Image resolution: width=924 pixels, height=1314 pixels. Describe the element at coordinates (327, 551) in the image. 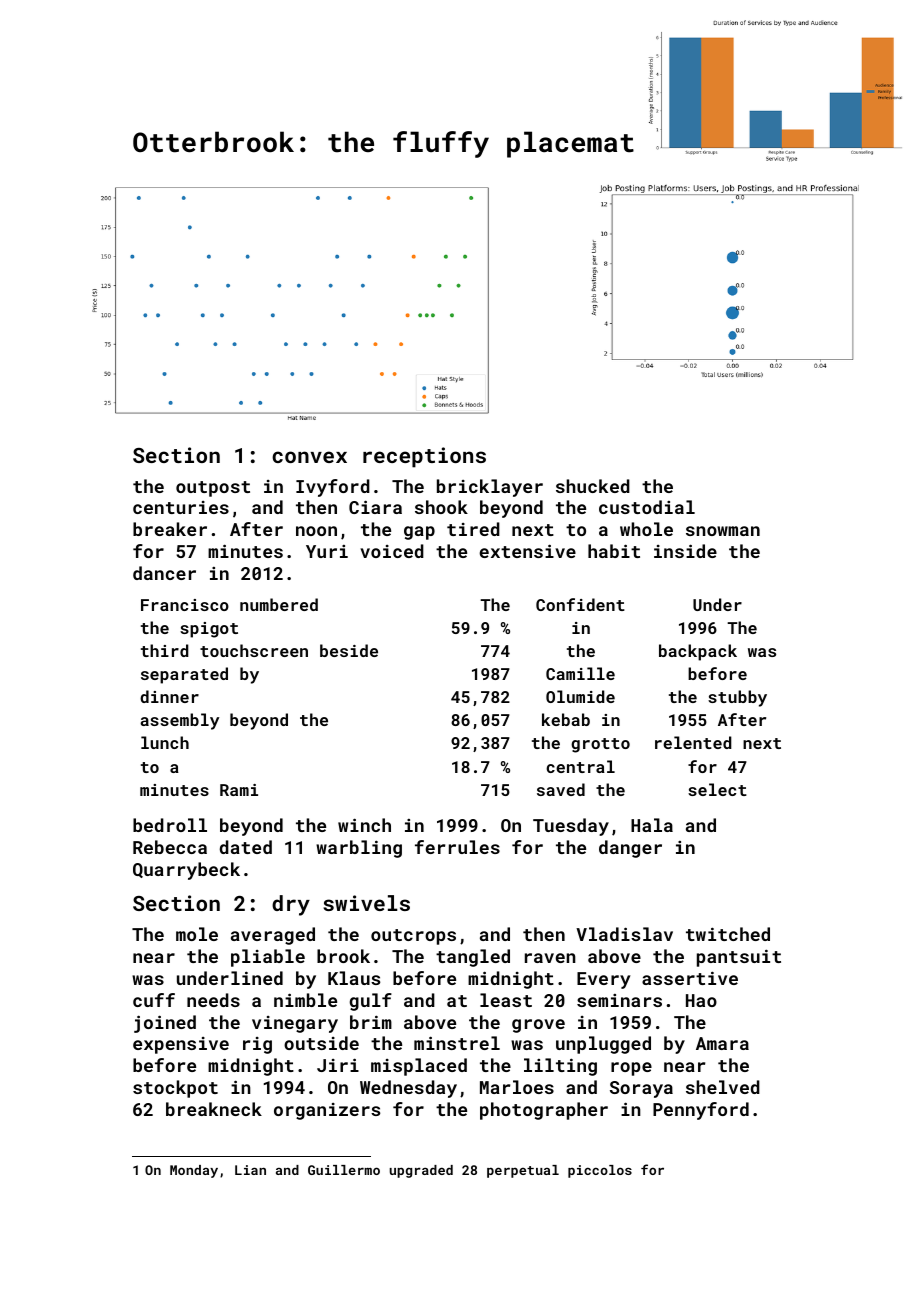

I see `Yuri` at that location.
